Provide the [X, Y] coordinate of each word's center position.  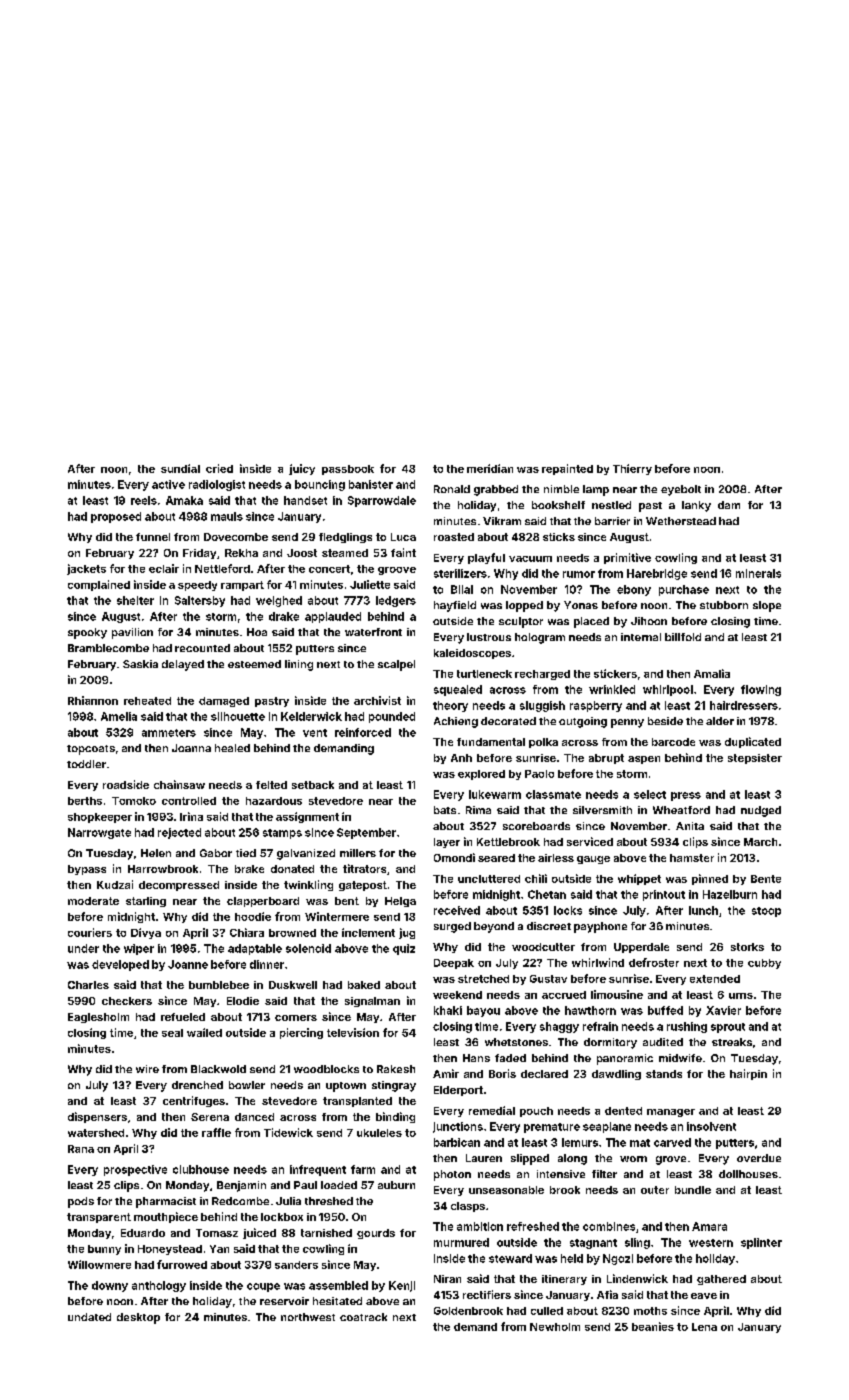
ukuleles [379, 1133]
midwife [680, 1058]
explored [481, 775]
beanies [653, 1326]
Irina [191, 816]
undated [89, 1317]
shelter [135, 600]
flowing [761, 690]
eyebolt [681, 490]
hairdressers [744, 705]
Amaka [184, 500]
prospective [135, 1170]
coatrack [363, 1317]
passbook [348, 470]
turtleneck [484, 674]
